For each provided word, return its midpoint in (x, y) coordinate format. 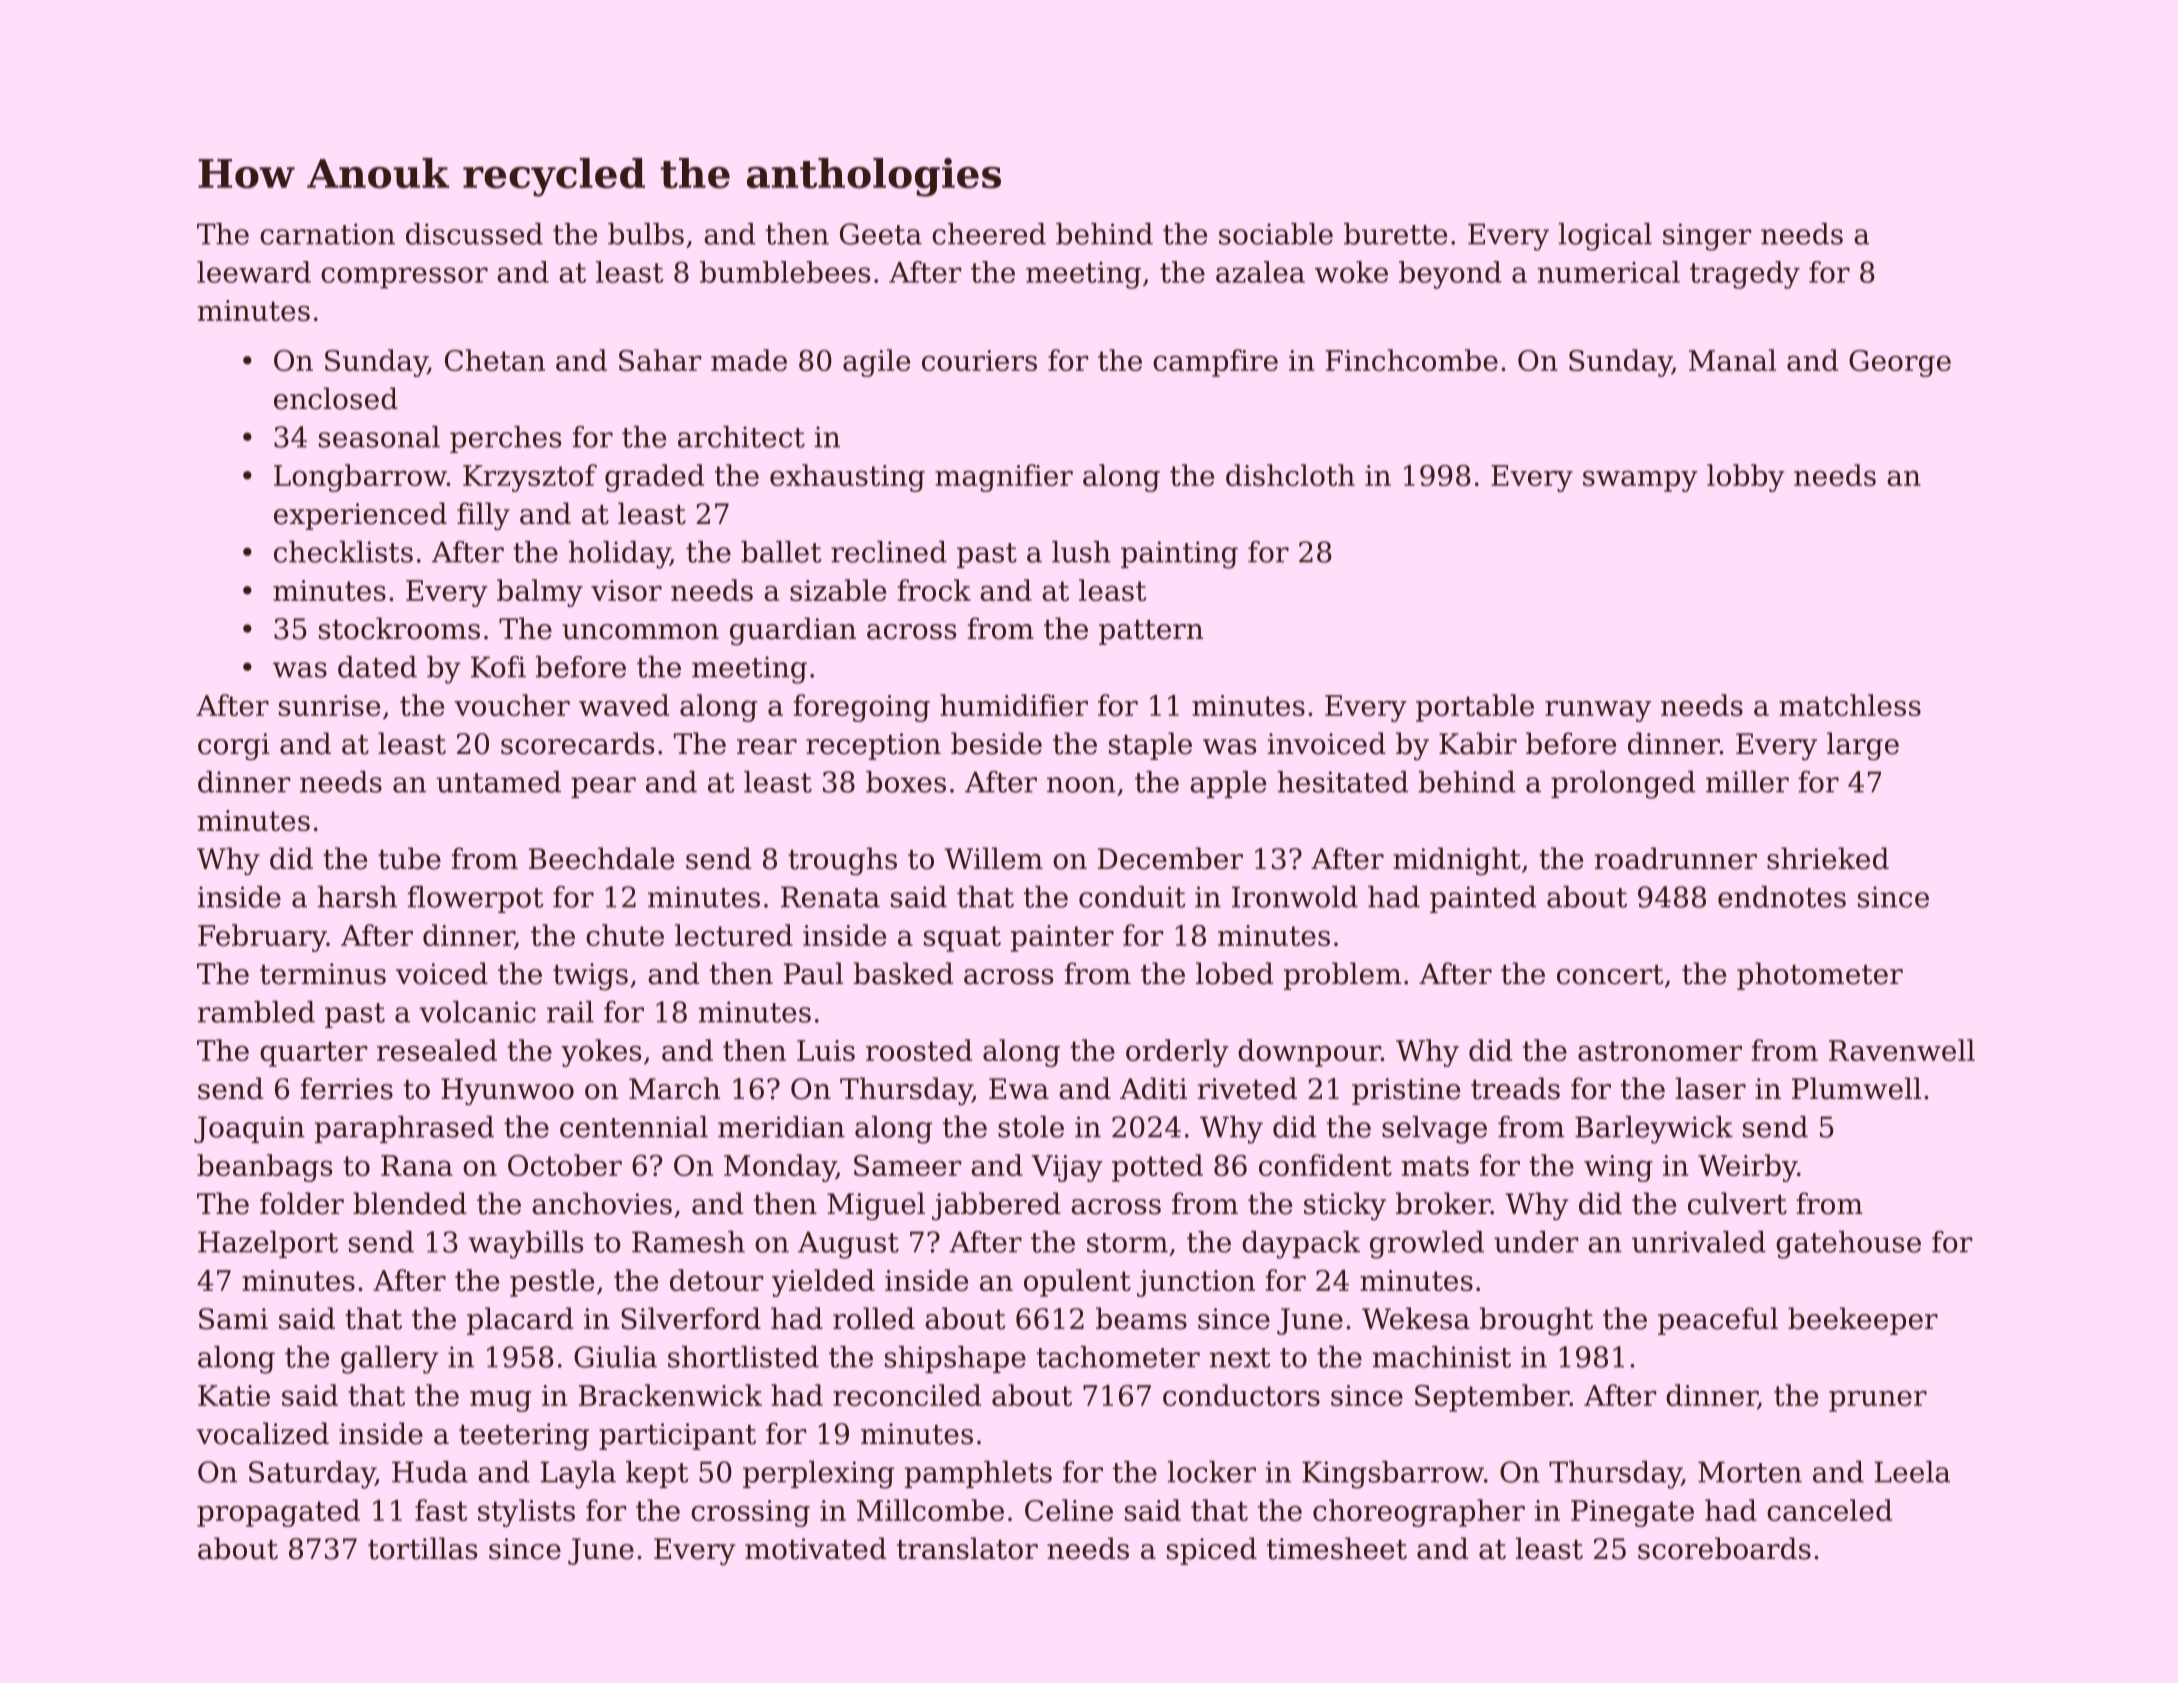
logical (1605, 237)
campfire (1215, 363)
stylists (526, 1513)
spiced (1212, 1551)
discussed (474, 234)
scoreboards (1724, 1548)
